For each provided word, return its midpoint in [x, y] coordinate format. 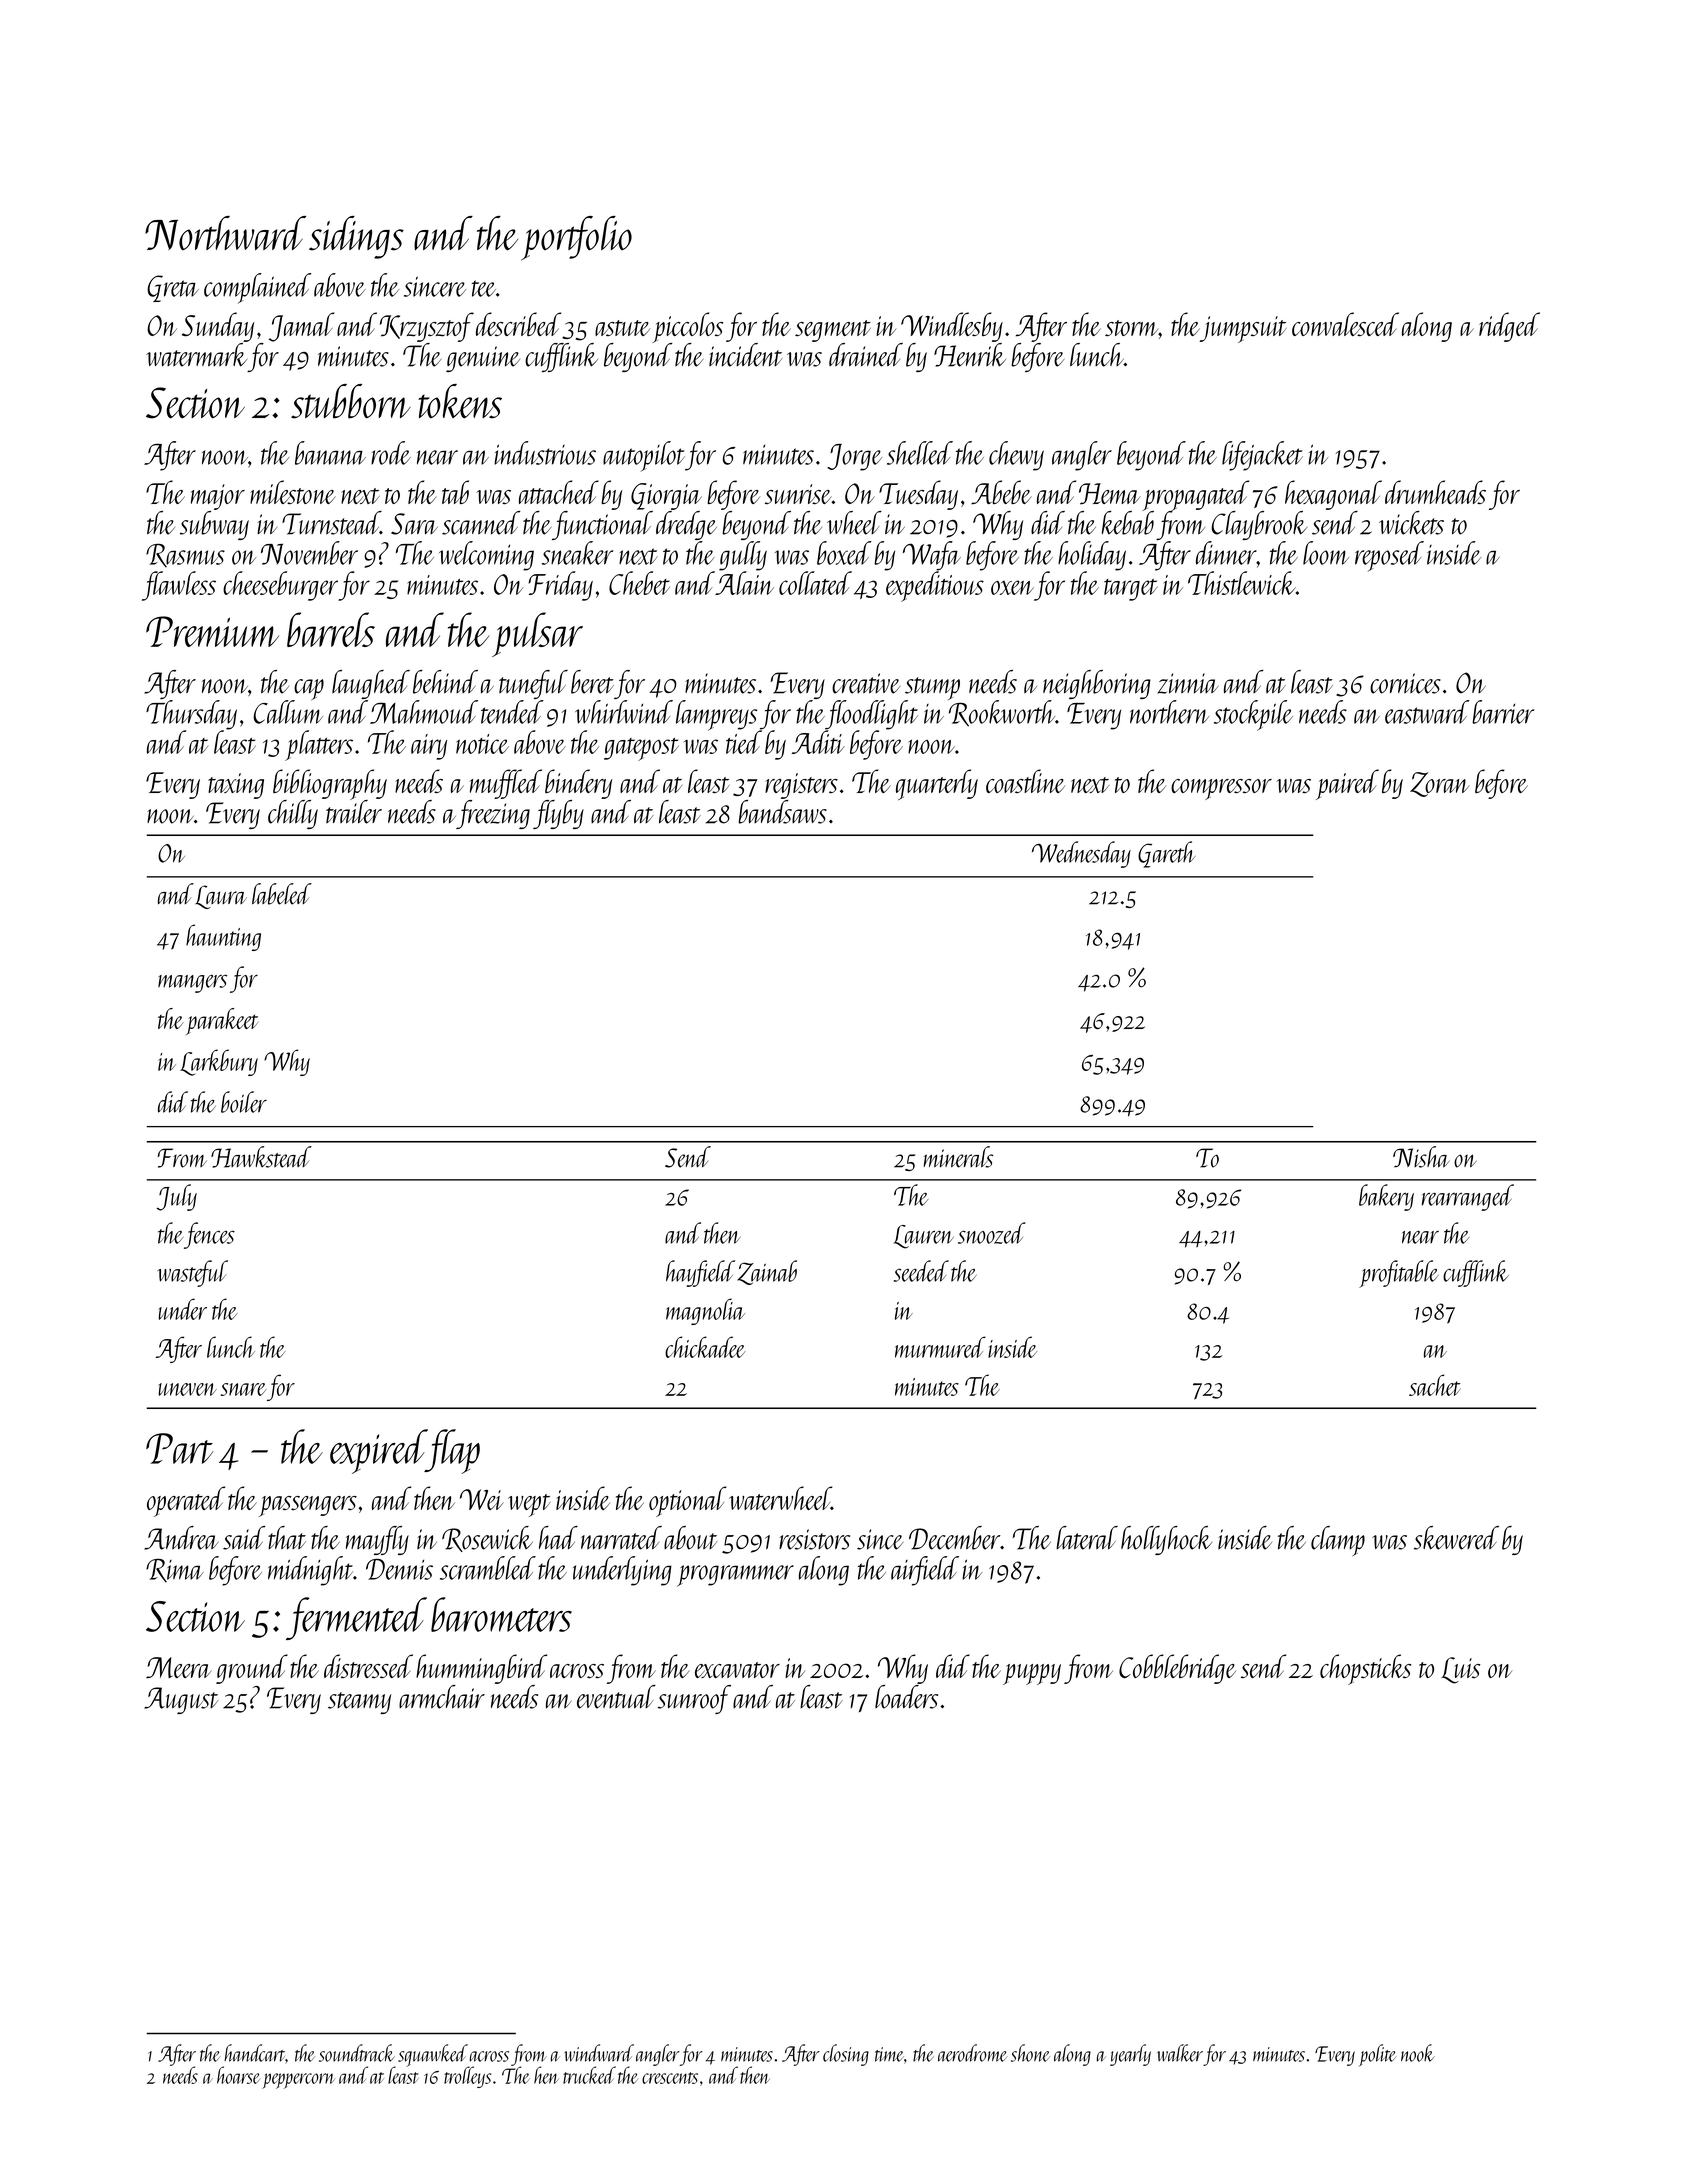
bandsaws [782, 812]
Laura [221, 897]
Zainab [767, 1272]
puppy [1032, 1674]
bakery [1386, 1197]
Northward [225, 233]
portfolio [576, 238]
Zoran [1439, 784]
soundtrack [357, 2053]
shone [1030, 2053]
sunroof [694, 1699]
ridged [1509, 327]
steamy [359, 1703]
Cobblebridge [1177, 1669]
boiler [244, 1102]
